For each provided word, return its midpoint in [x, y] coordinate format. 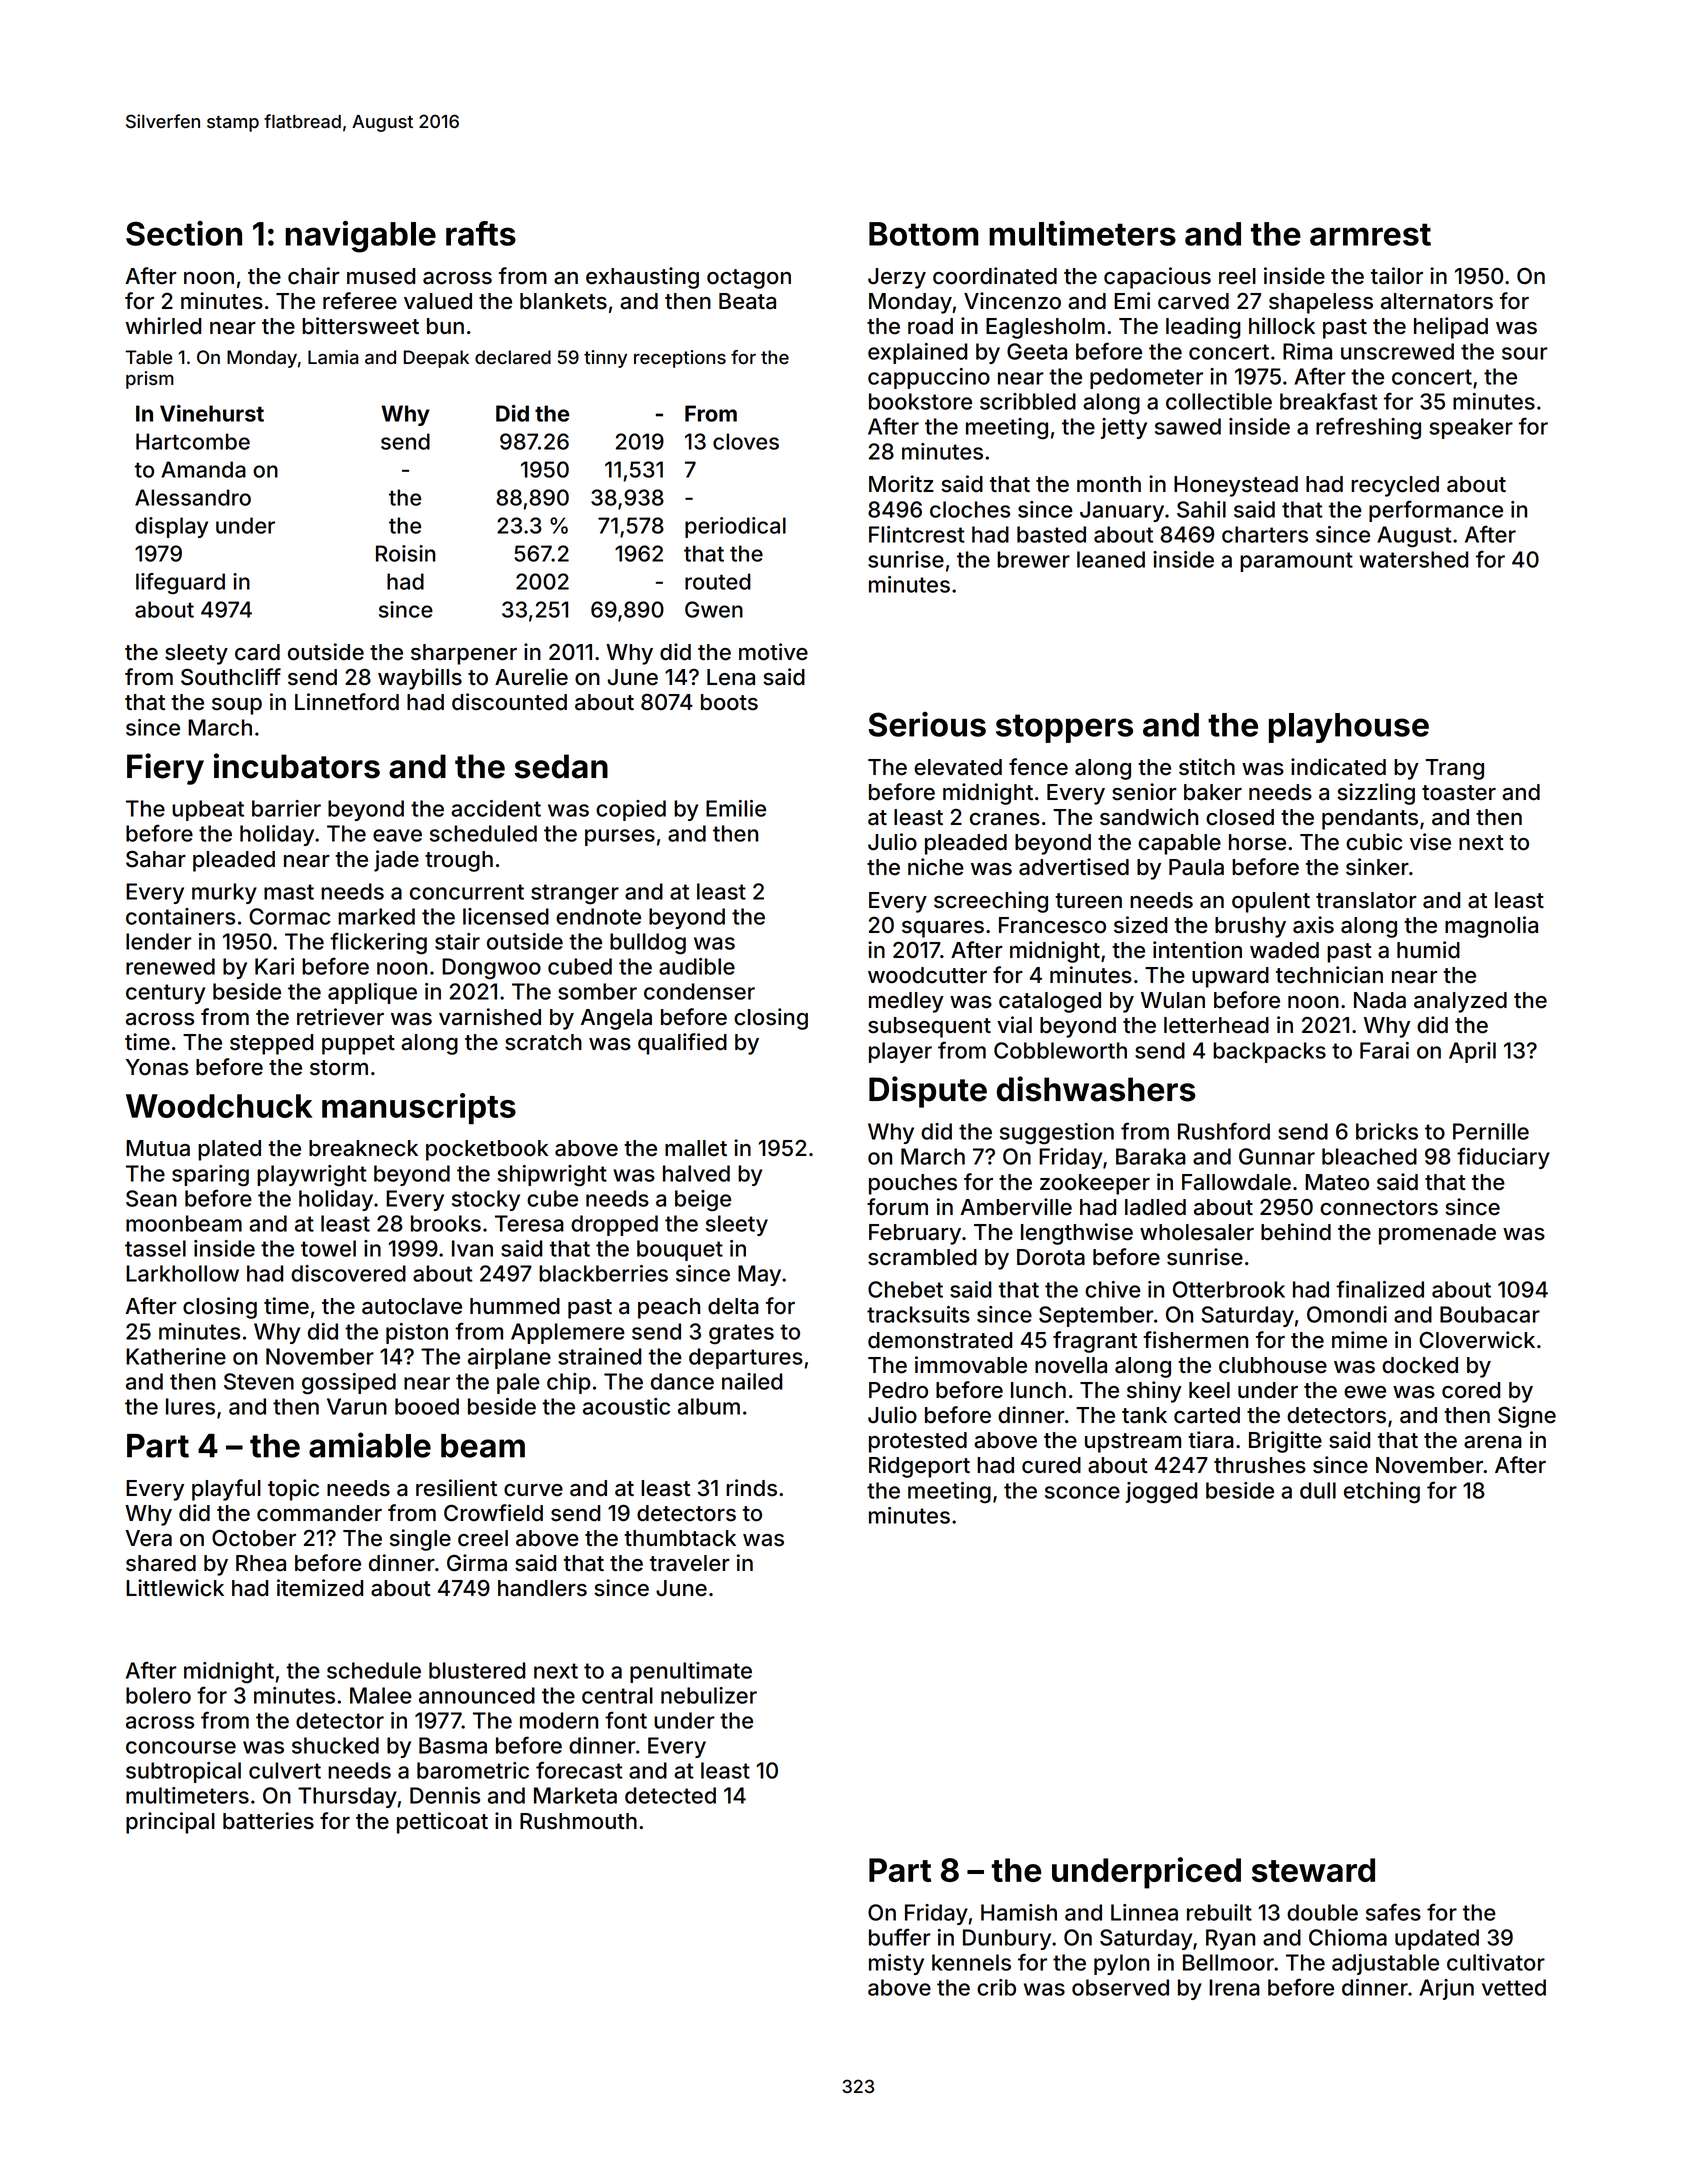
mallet [696, 1148]
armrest [1370, 234]
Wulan [1173, 1000]
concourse [181, 1747]
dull [1318, 1490]
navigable [361, 237]
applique [372, 993]
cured [1051, 1465]
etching [1382, 1493]
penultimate [691, 1672]
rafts [481, 233]
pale [518, 1383]
